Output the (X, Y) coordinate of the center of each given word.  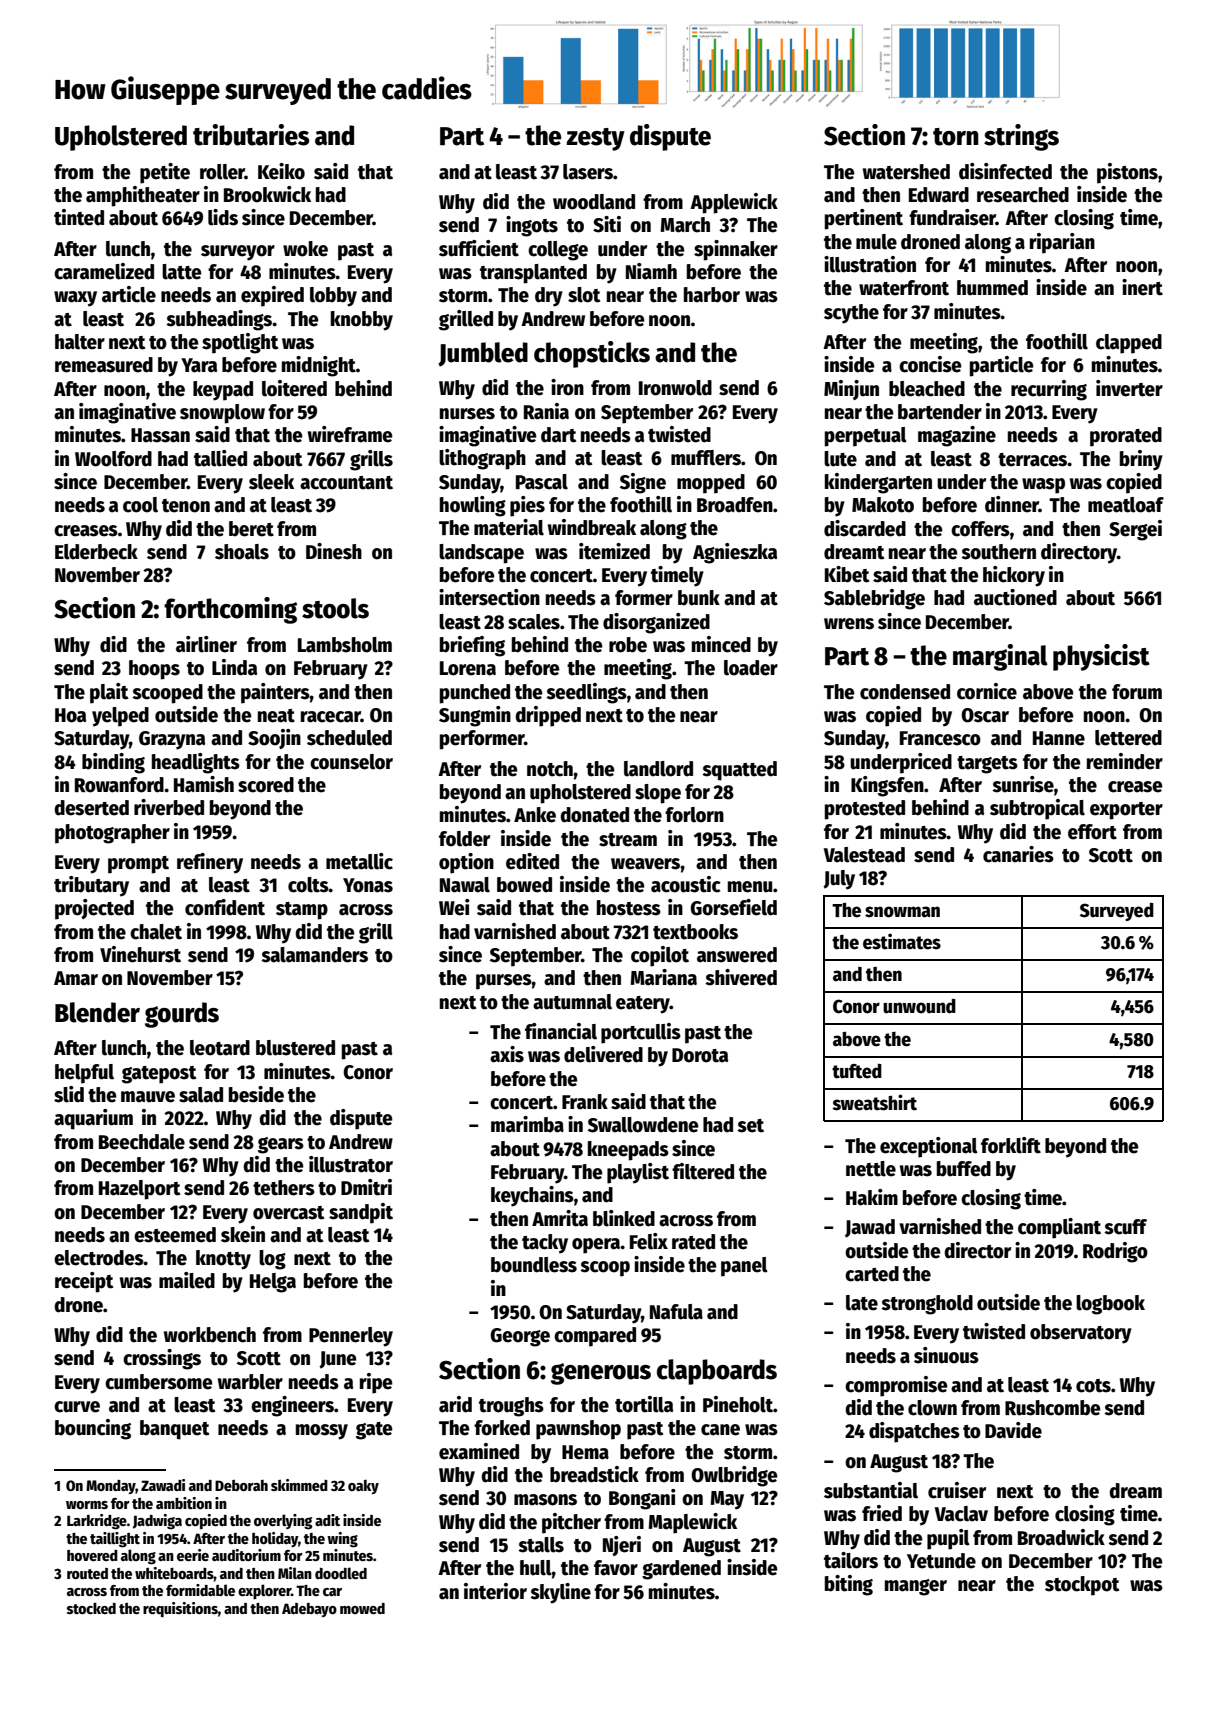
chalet (156, 932)
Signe (643, 483)
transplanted (533, 274)
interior (495, 1591)
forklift (1011, 1145)
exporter (1126, 811)
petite (165, 173)
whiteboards (174, 1573)
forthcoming (230, 610)
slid (69, 1094)
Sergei (1135, 530)
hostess (629, 908)
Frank (585, 1102)
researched (1023, 195)
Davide (1013, 1430)
